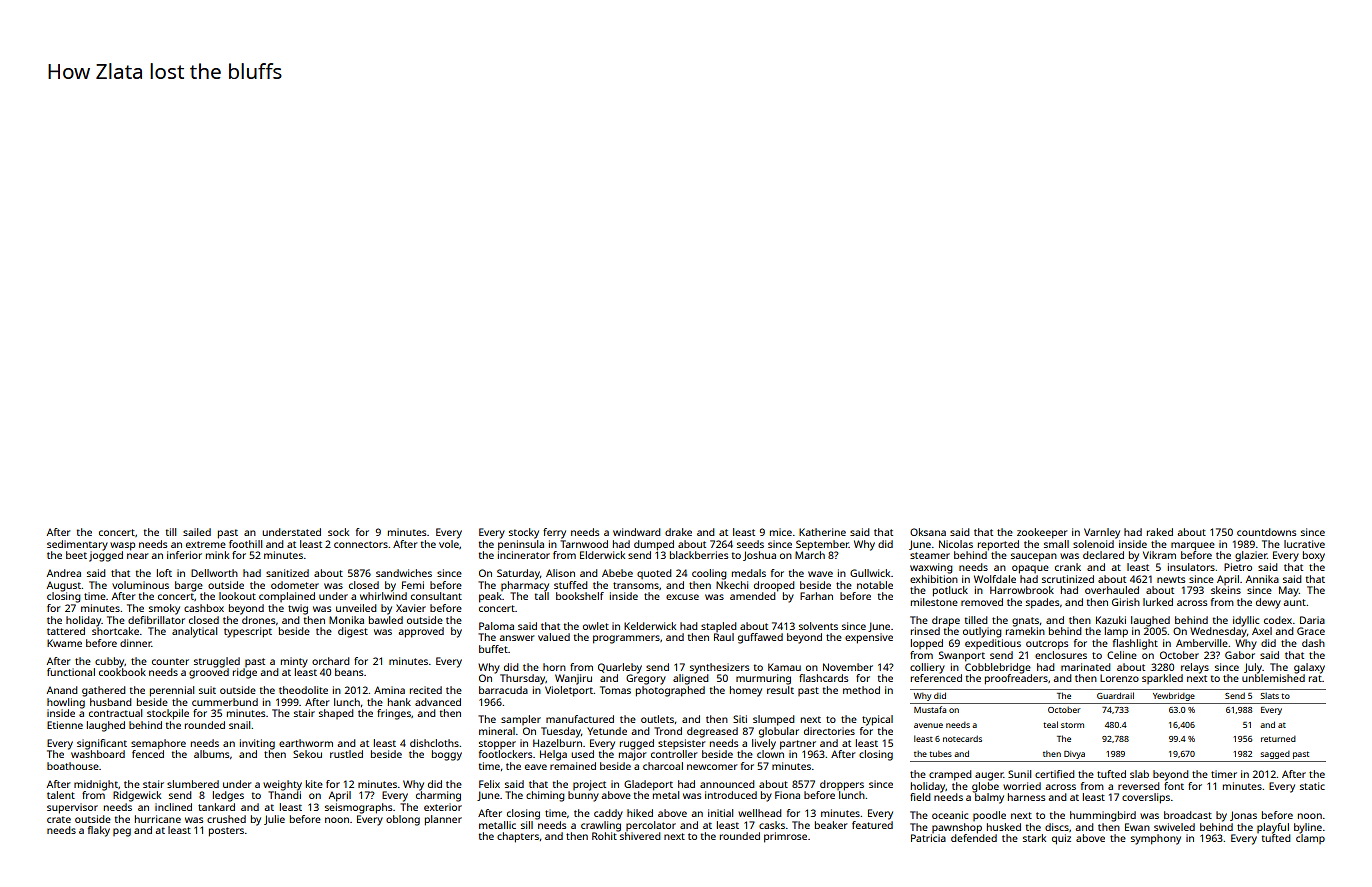 The width and height of the image is (1372, 887). I want to click on Raul, so click(724, 637).
